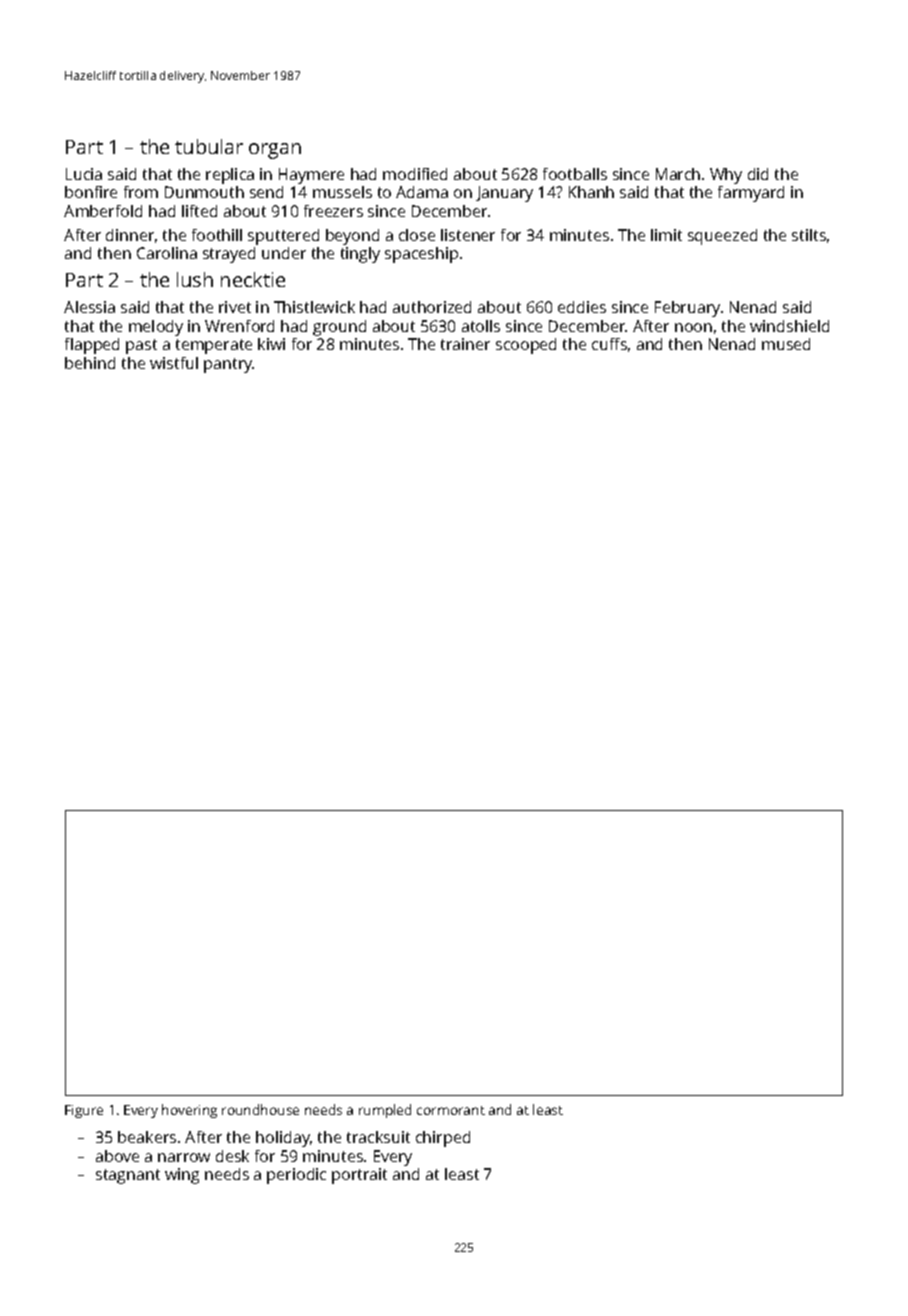 Image resolution: width=908 pixels, height=1316 pixels. Describe the element at coordinates (443, 1139) in the screenshot. I see `chirped` at that location.
